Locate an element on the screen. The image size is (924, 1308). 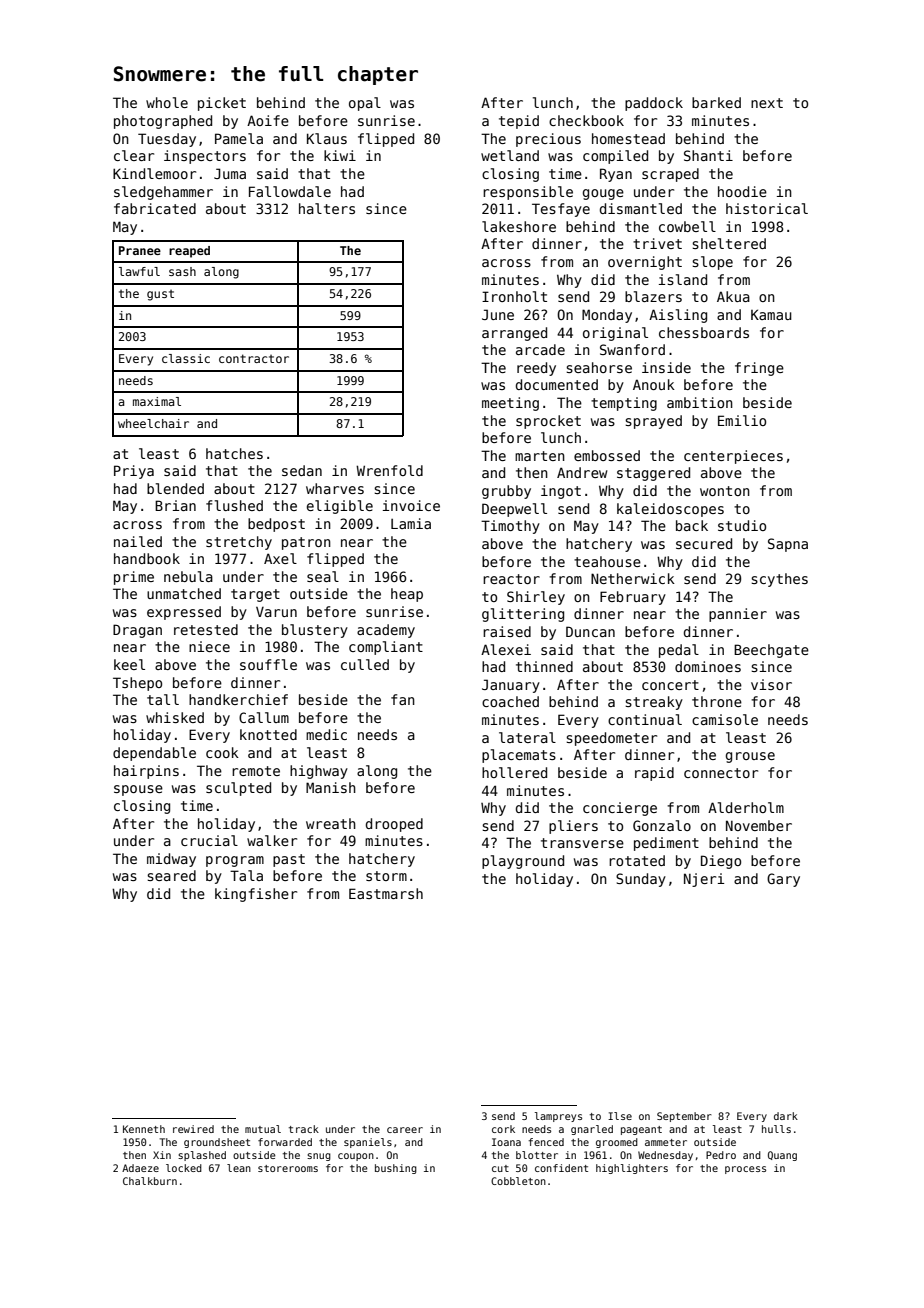
documented is located at coordinates (557, 384).
